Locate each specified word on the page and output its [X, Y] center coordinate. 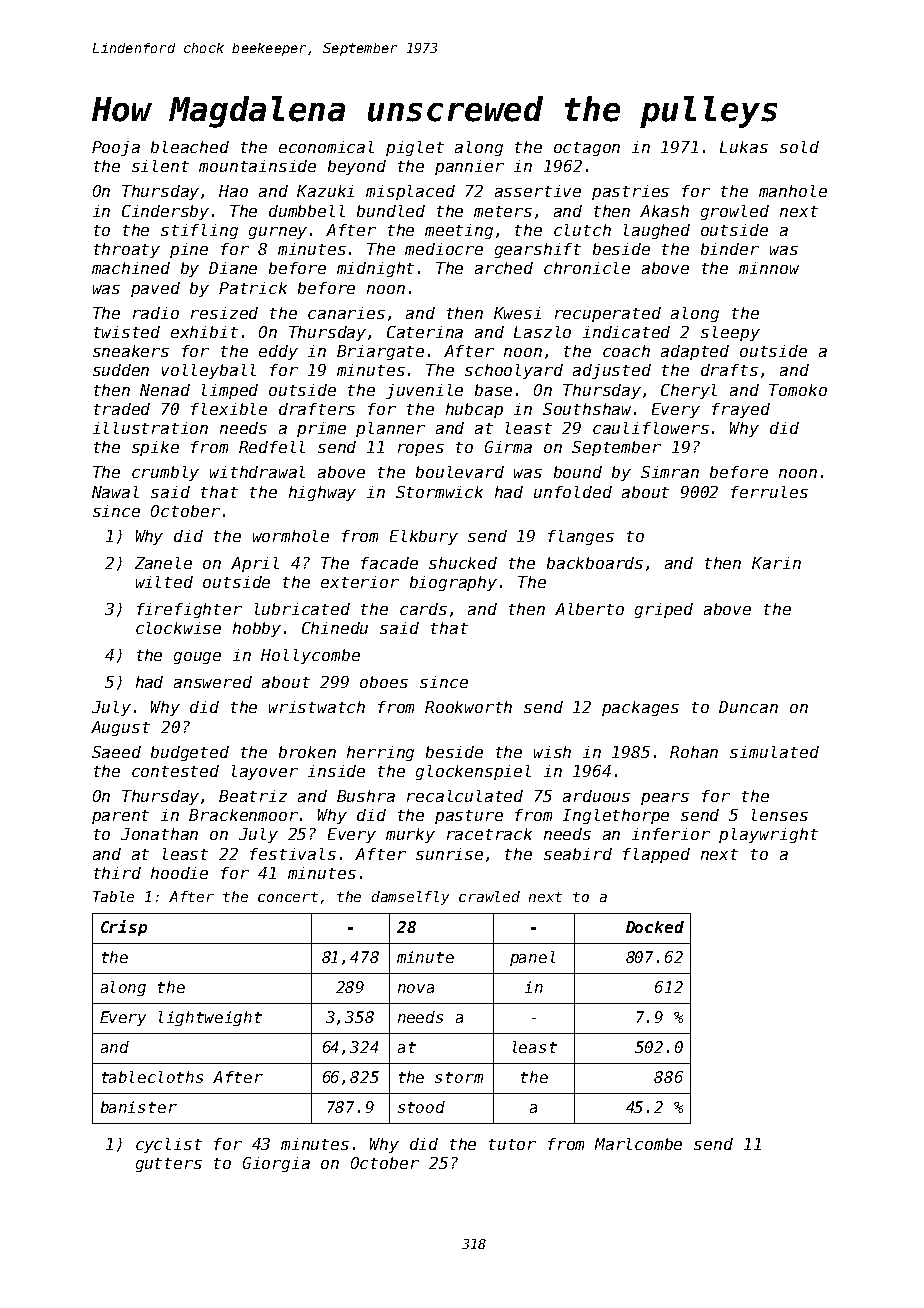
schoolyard [514, 371]
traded [122, 409]
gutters [169, 1165]
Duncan [748, 707]
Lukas [744, 147]
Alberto [589, 609]
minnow [769, 268]
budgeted [190, 753]
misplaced [410, 192]
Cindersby [165, 212]
